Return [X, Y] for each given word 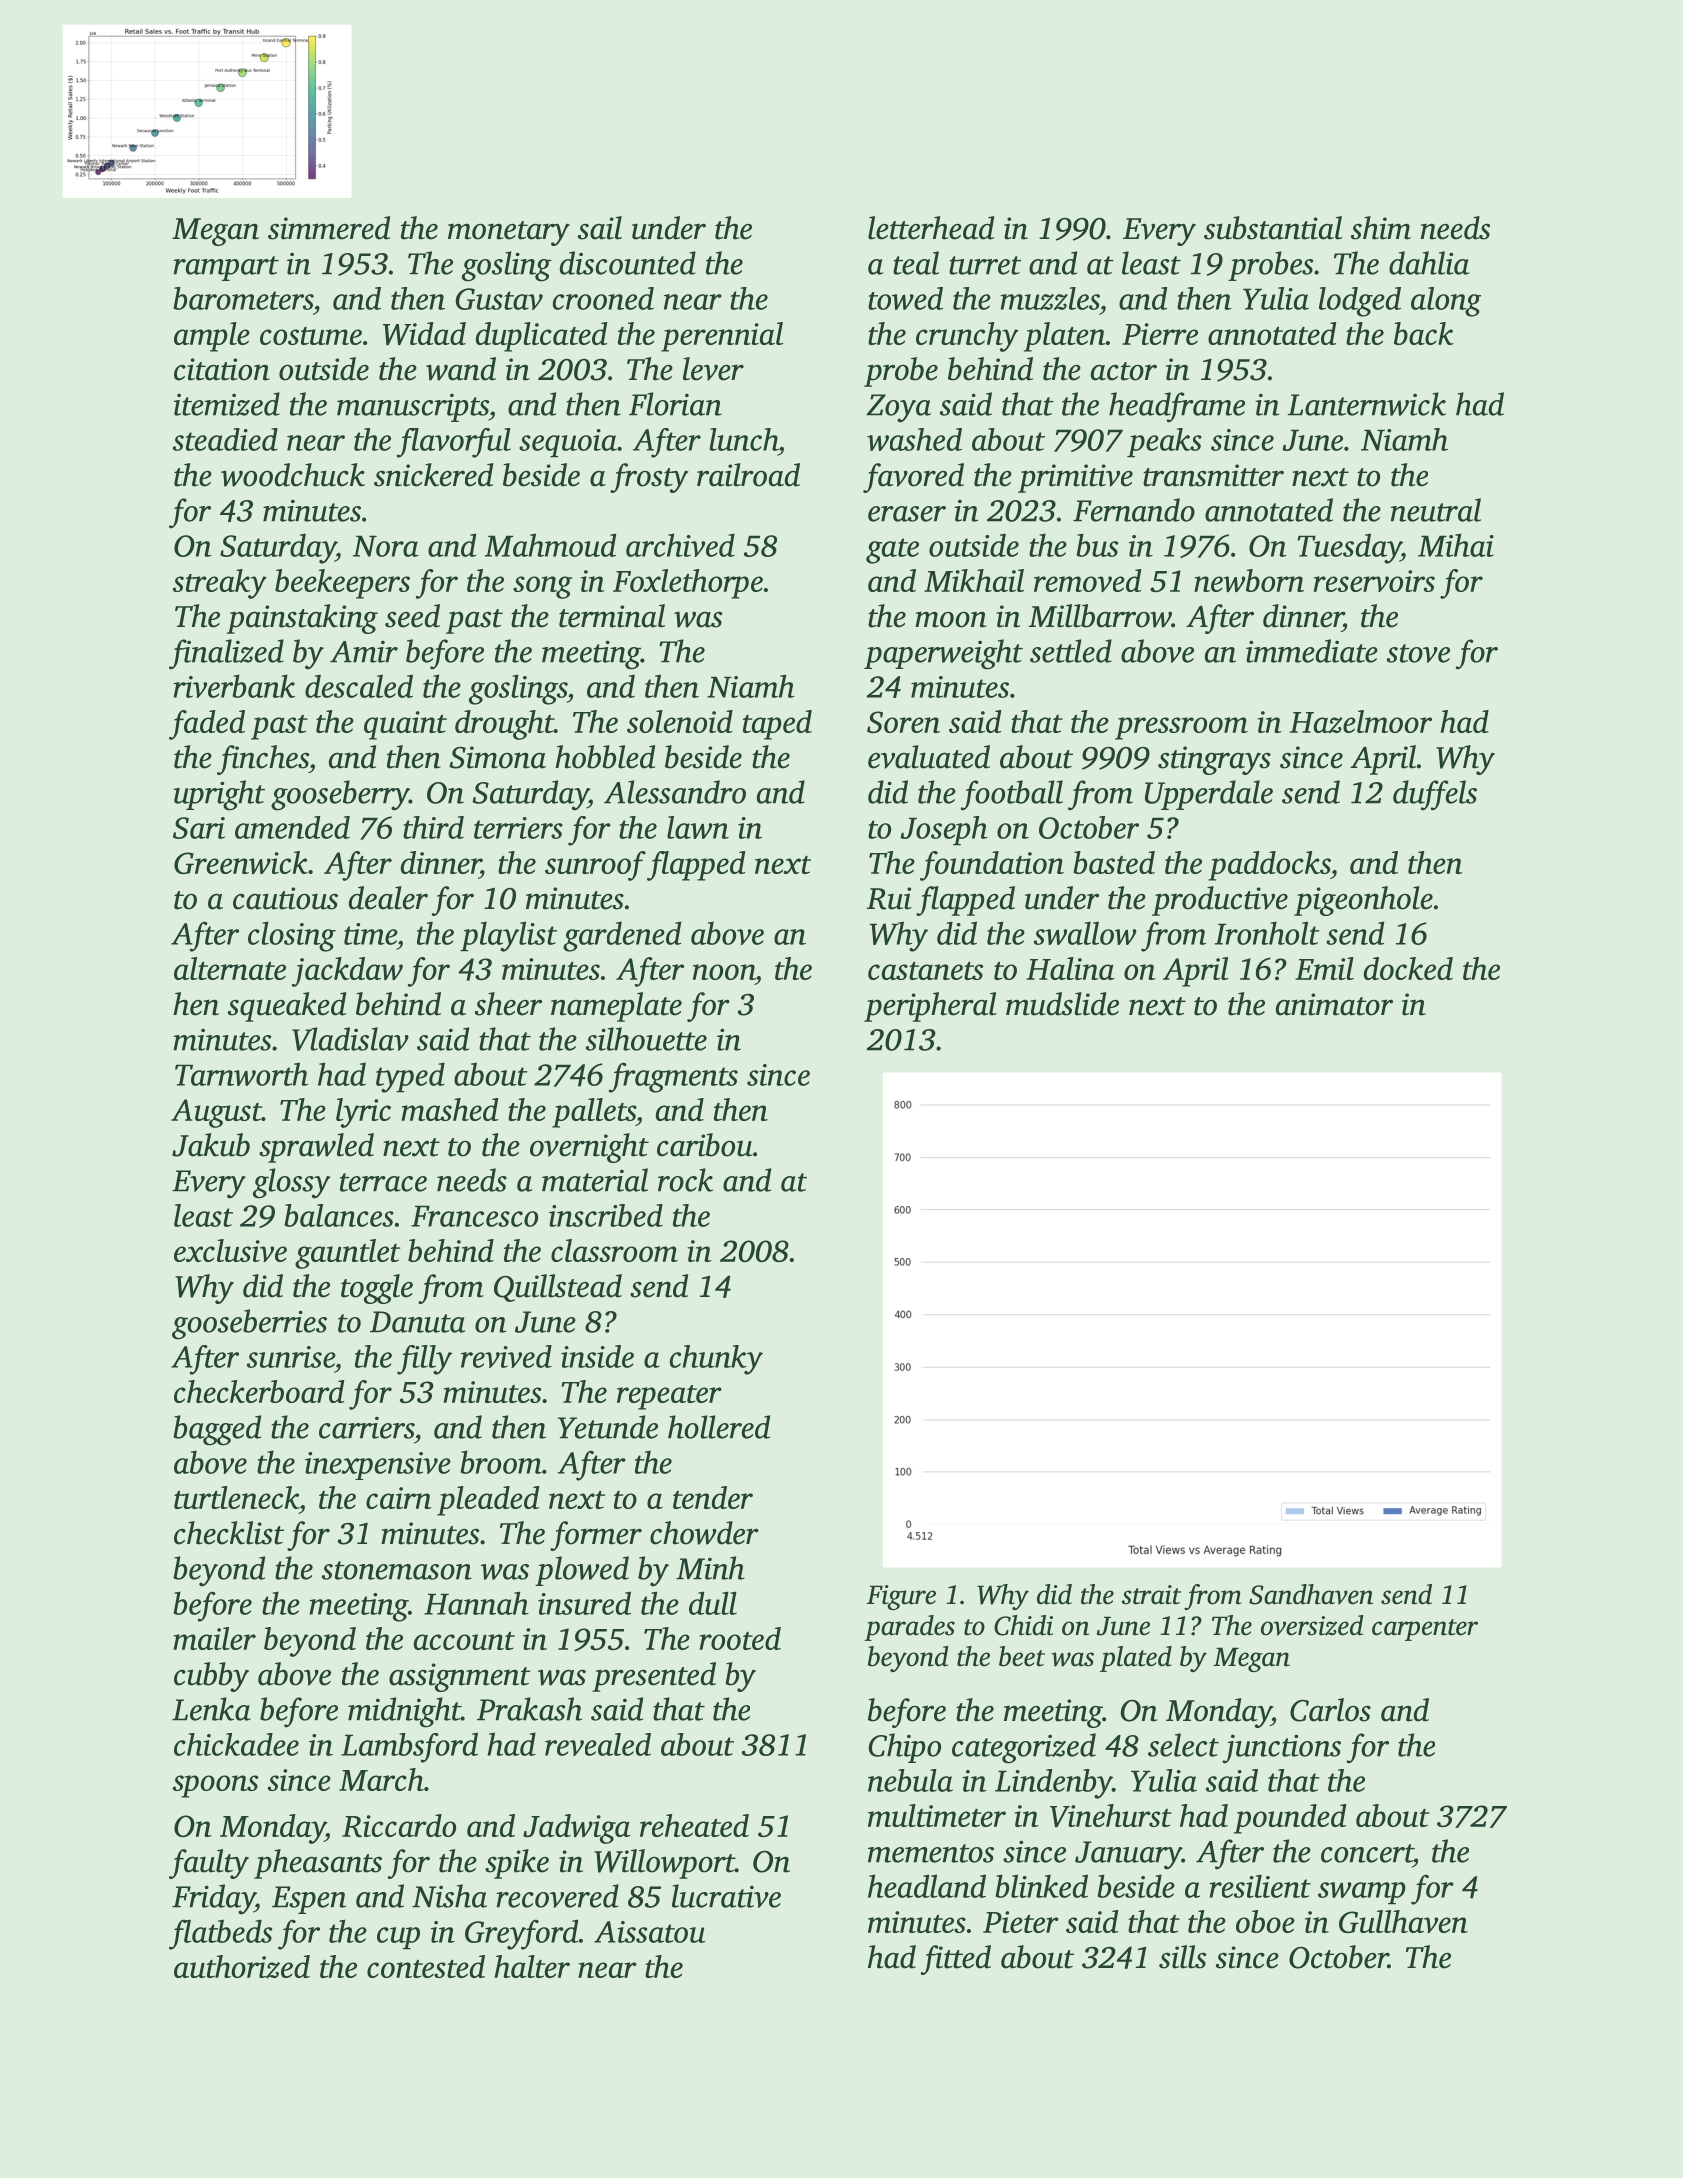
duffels [1435, 795]
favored [913, 478]
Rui [889, 898]
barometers [243, 298]
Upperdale [1209, 795]
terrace [383, 1182]
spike [517, 1864]
